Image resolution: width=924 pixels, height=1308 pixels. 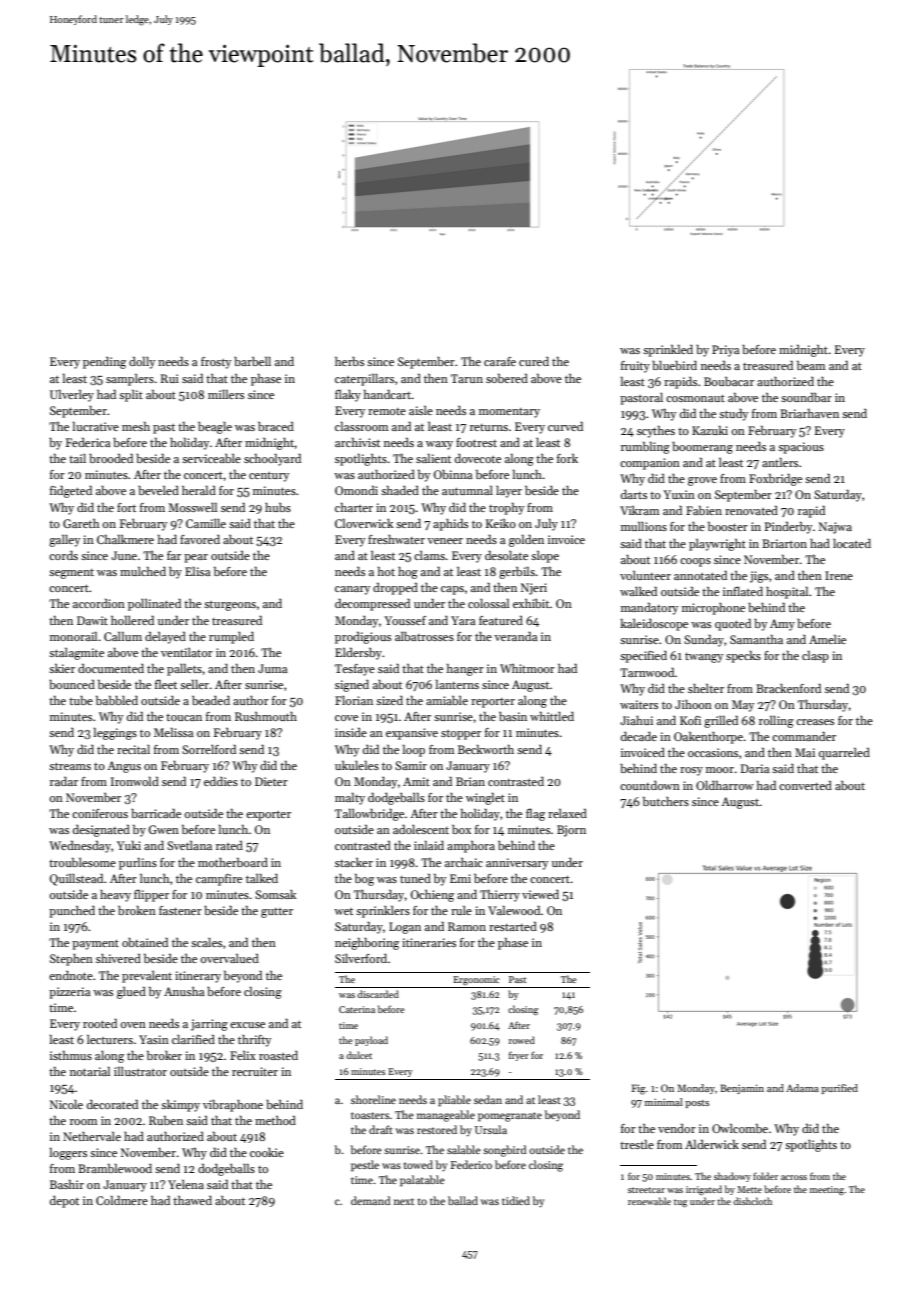 What do you see at coordinates (844, 754) in the document?
I see `quarreled` at bounding box center [844, 754].
